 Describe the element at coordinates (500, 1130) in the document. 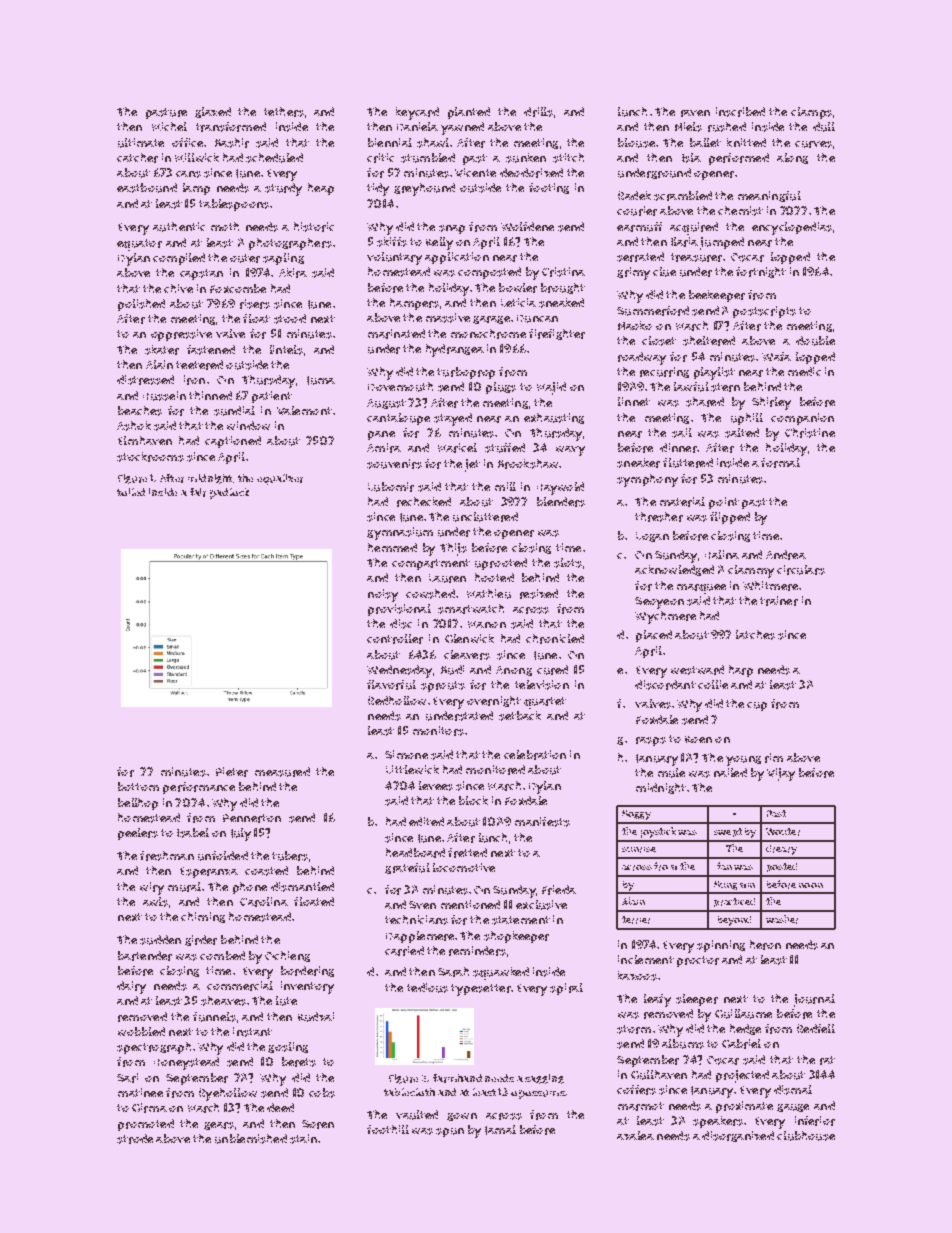

I see `Jamal` at that location.
